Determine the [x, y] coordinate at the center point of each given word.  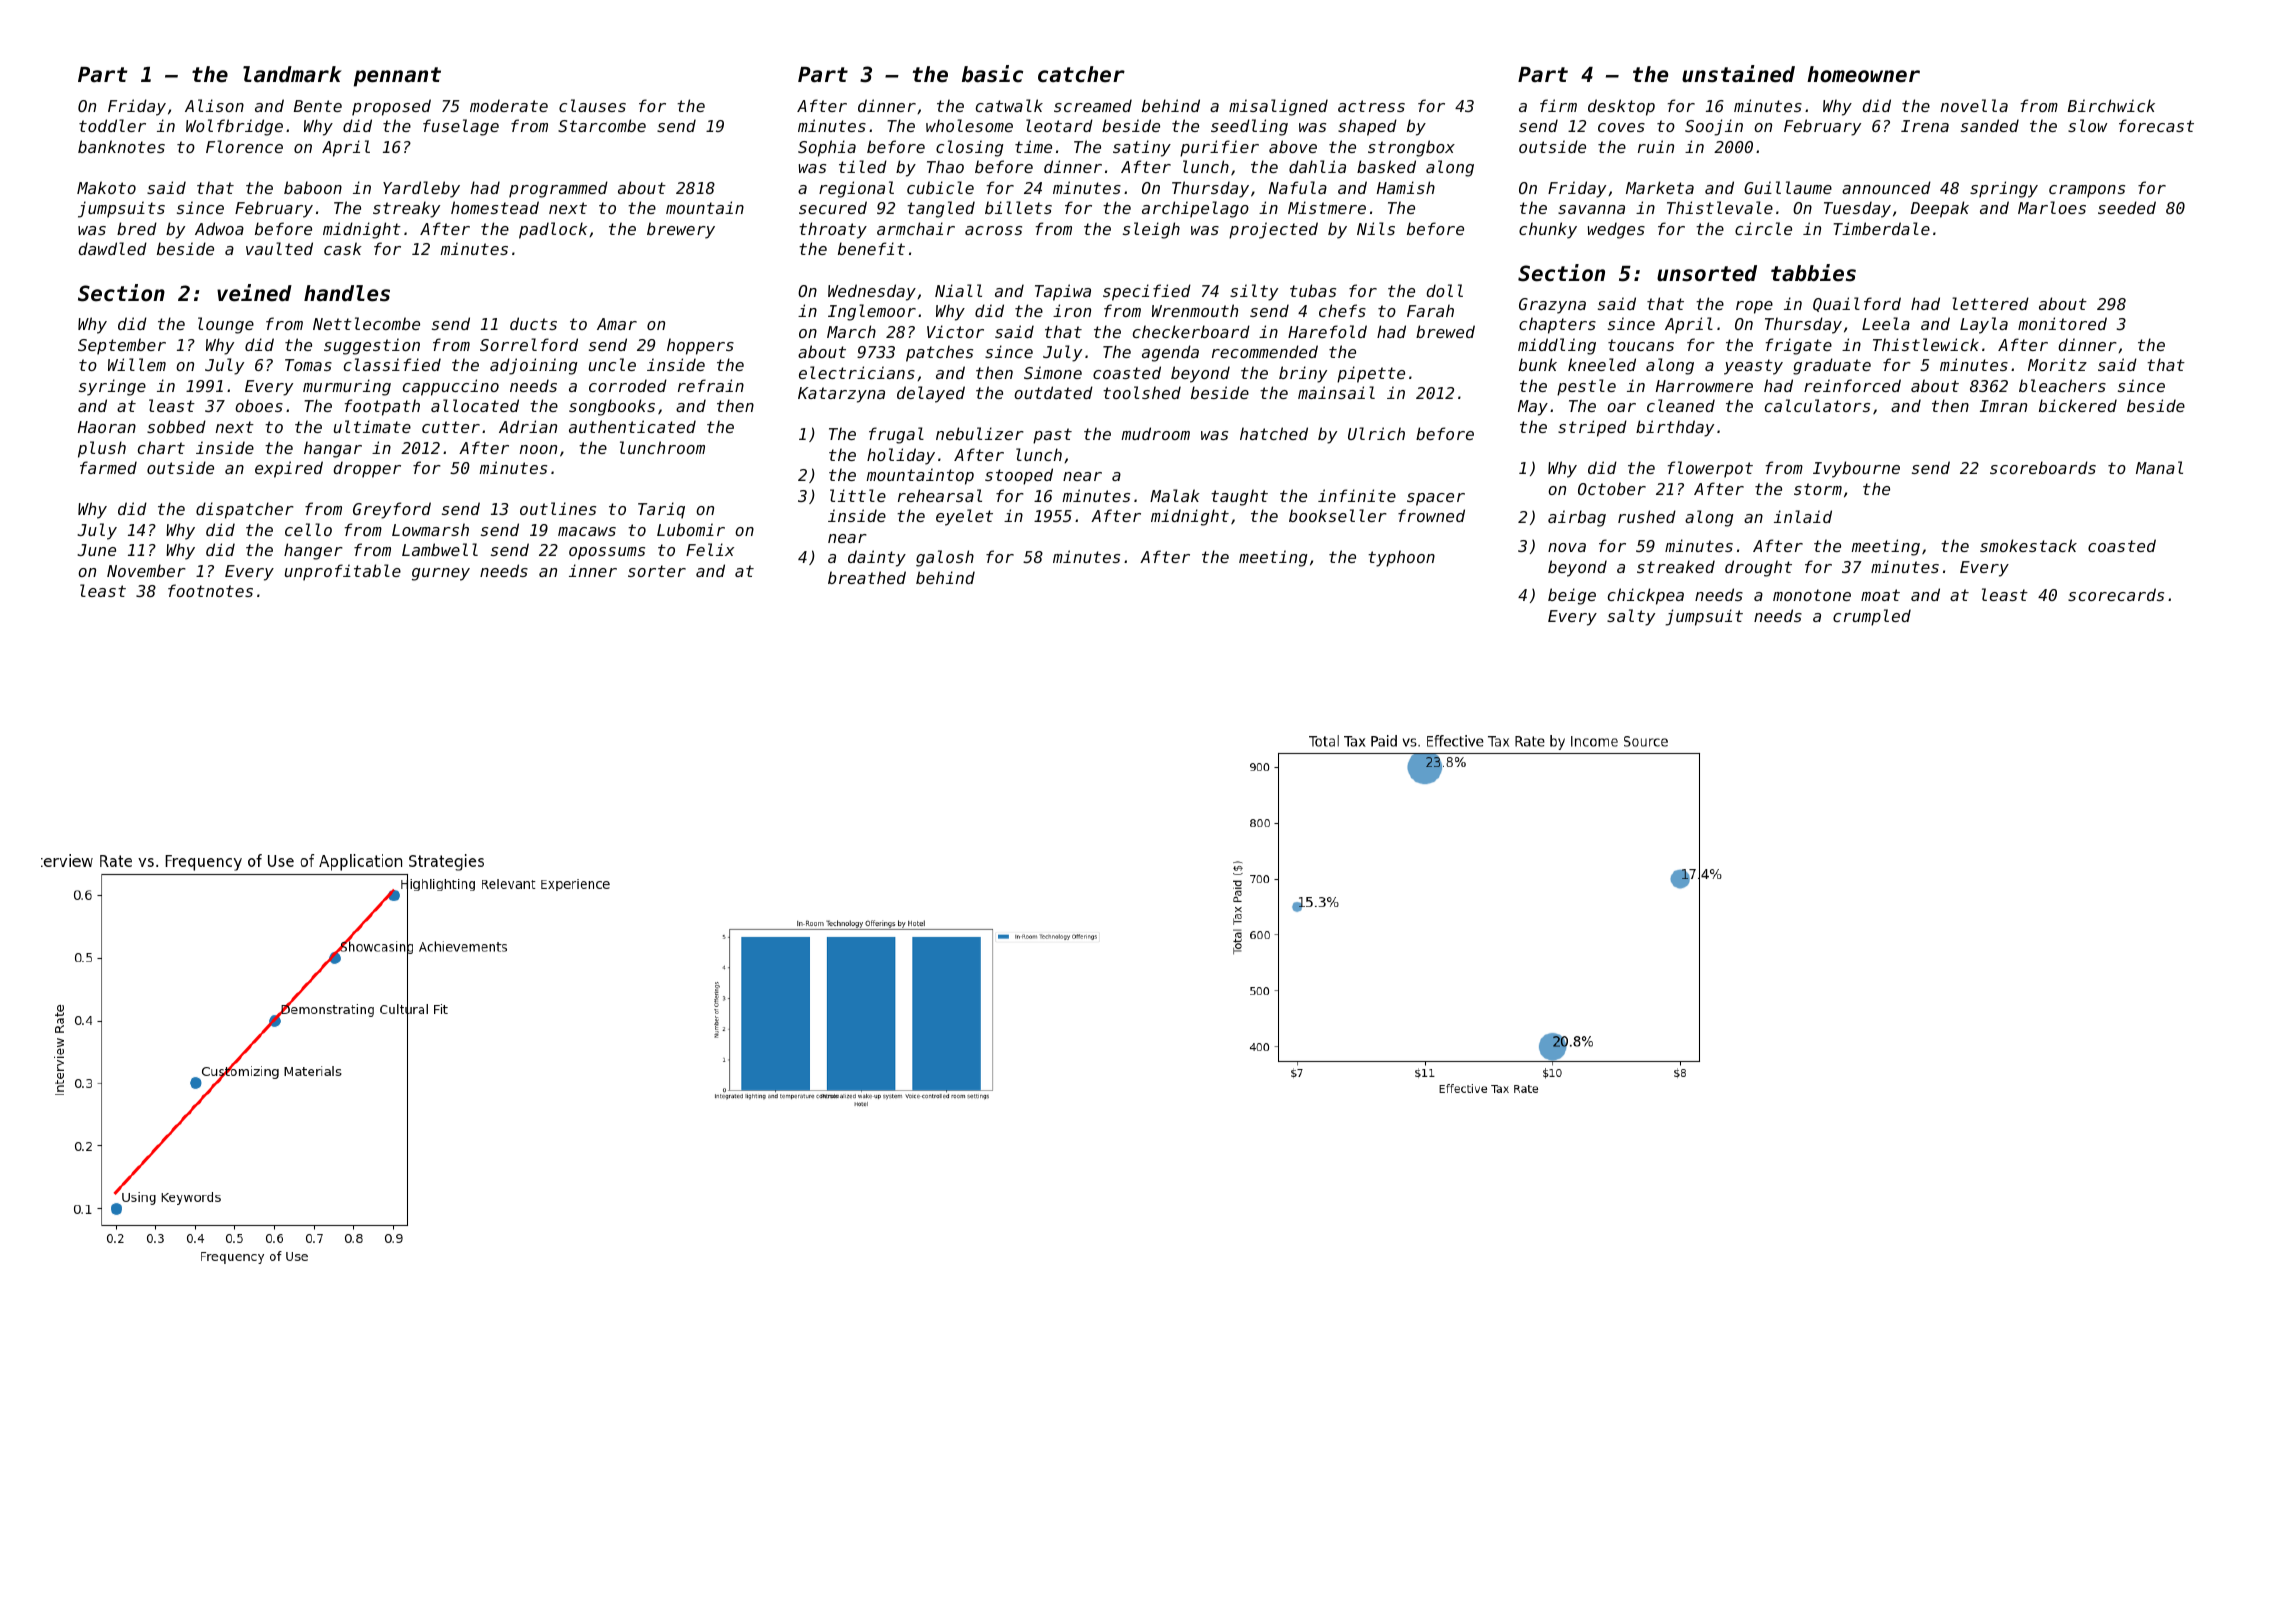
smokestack [2028, 545]
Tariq [661, 510]
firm [1558, 105]
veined [254, 293]
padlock [553, 230]
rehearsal [940, 495]
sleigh [1151, 230]
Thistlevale [1720, 207]
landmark [292, 74]
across [993, 230]
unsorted [1707, 273]
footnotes [210, 590]
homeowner [1863, 74]
